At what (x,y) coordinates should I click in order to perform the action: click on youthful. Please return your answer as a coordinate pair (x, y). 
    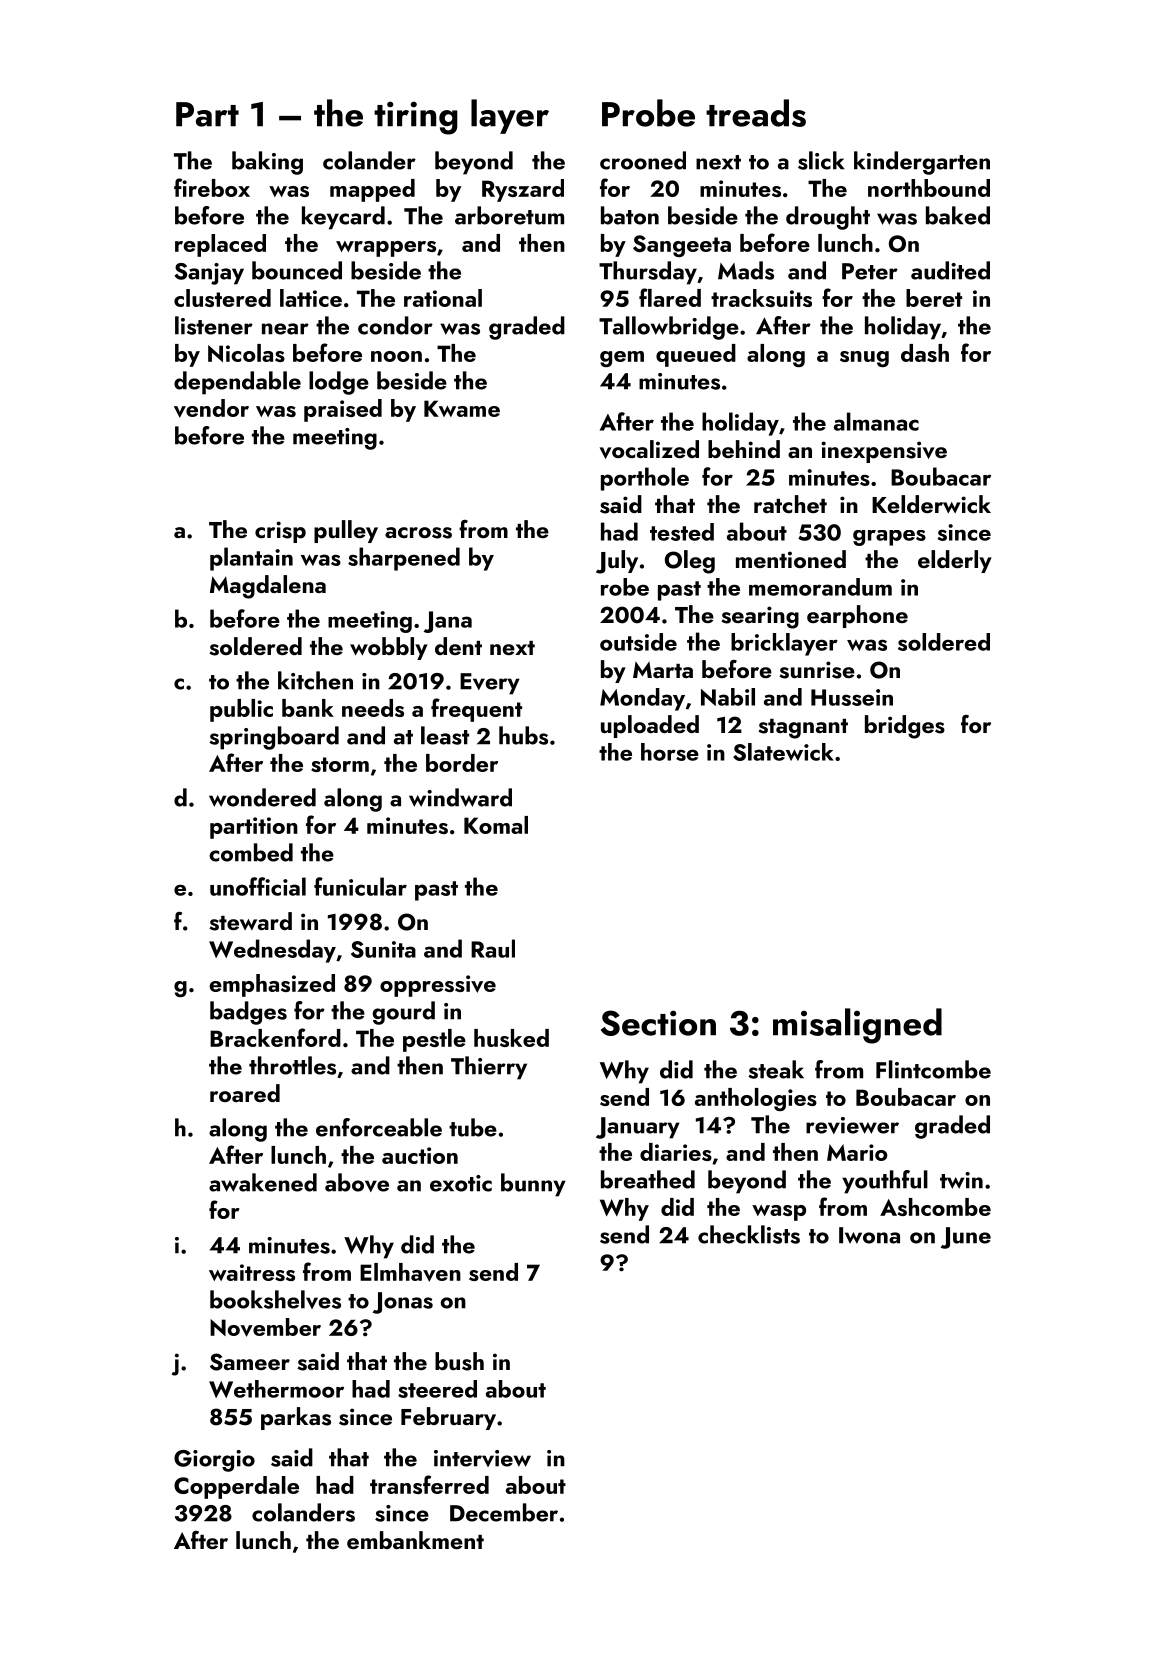
    Looking at the image, I should click on (885, 1182).
